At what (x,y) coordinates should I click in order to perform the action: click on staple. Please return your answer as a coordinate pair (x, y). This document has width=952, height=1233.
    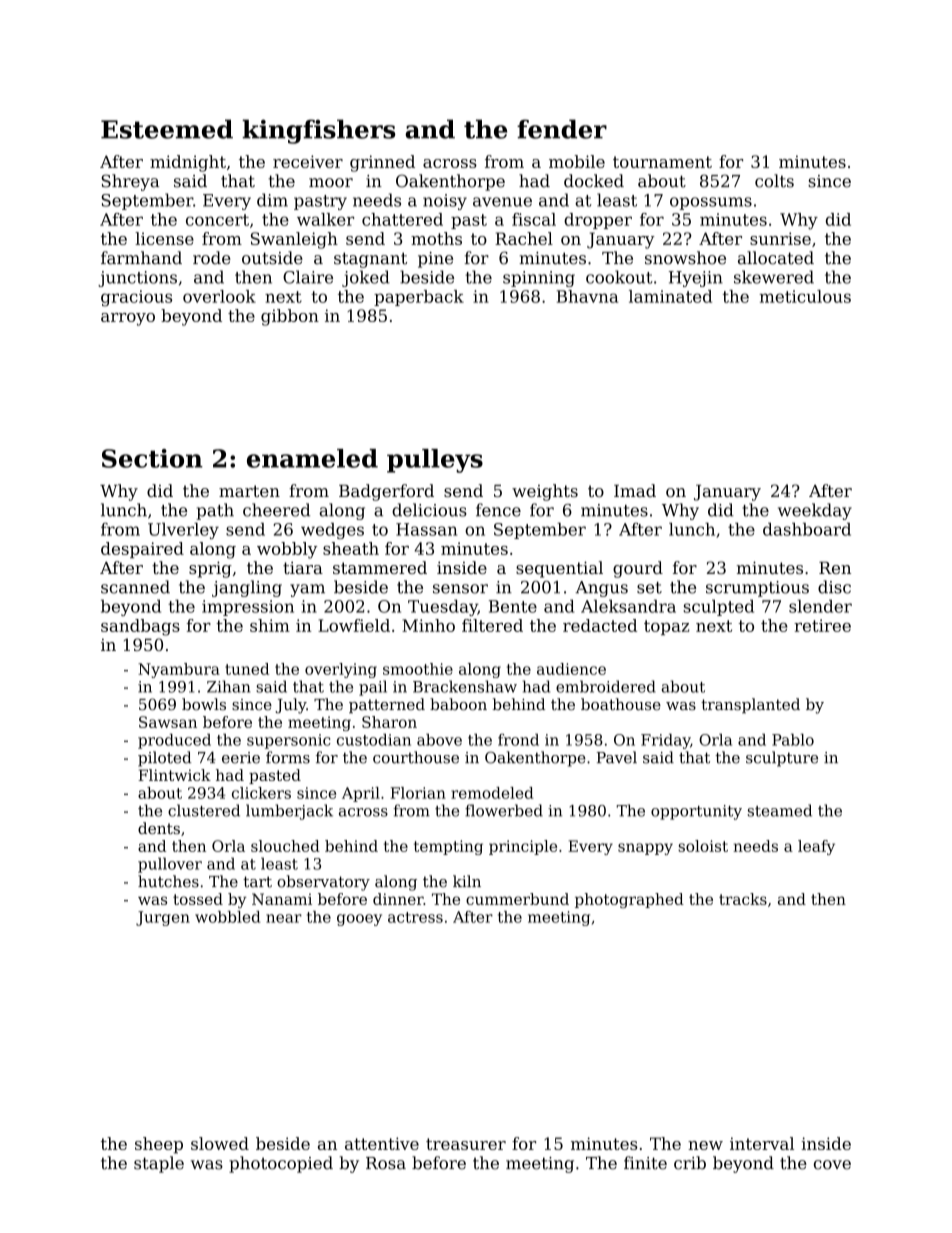
    Looking at the image, I should click on (159, 1164).
